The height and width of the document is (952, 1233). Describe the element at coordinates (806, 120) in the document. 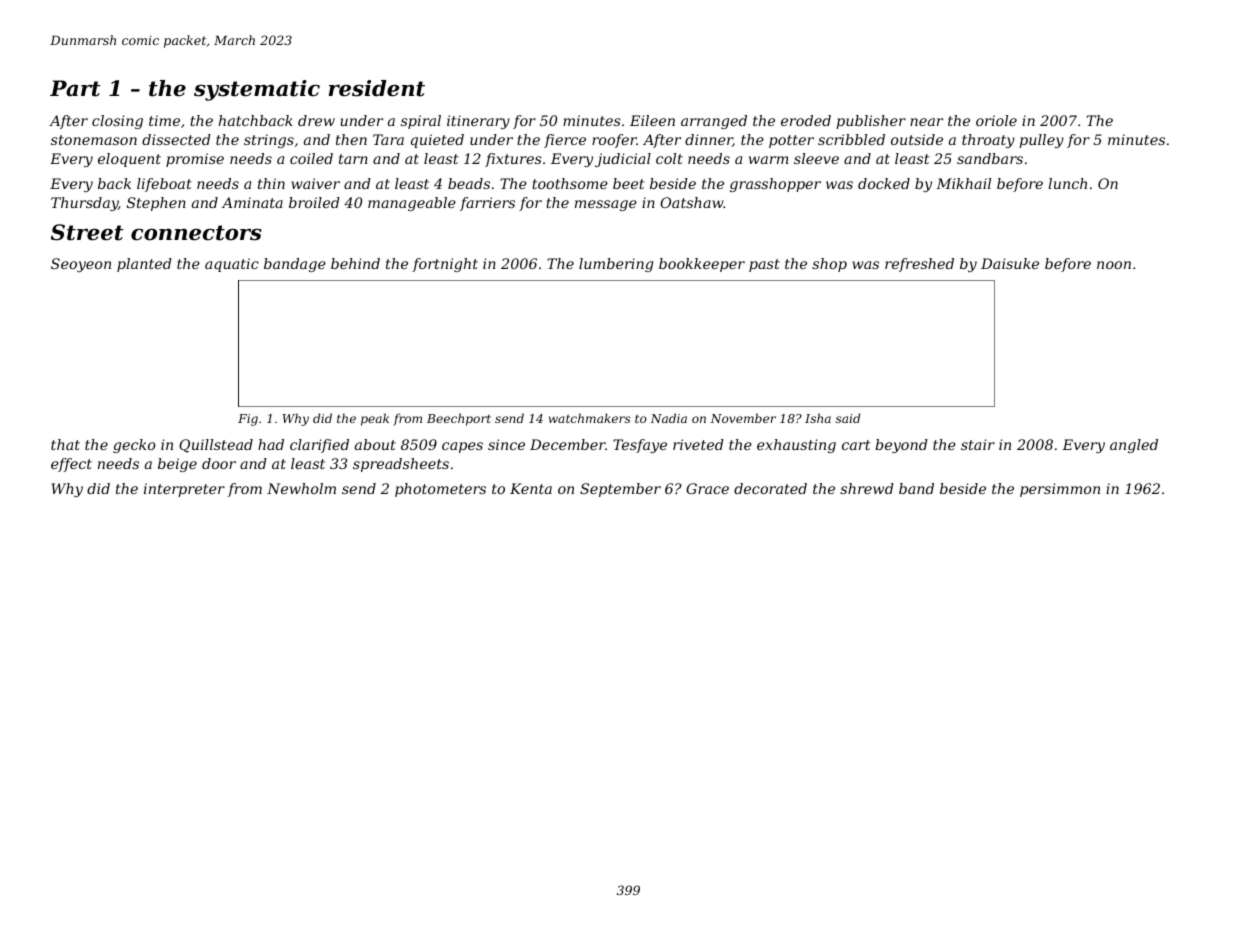

I see `eroded` at that location.
